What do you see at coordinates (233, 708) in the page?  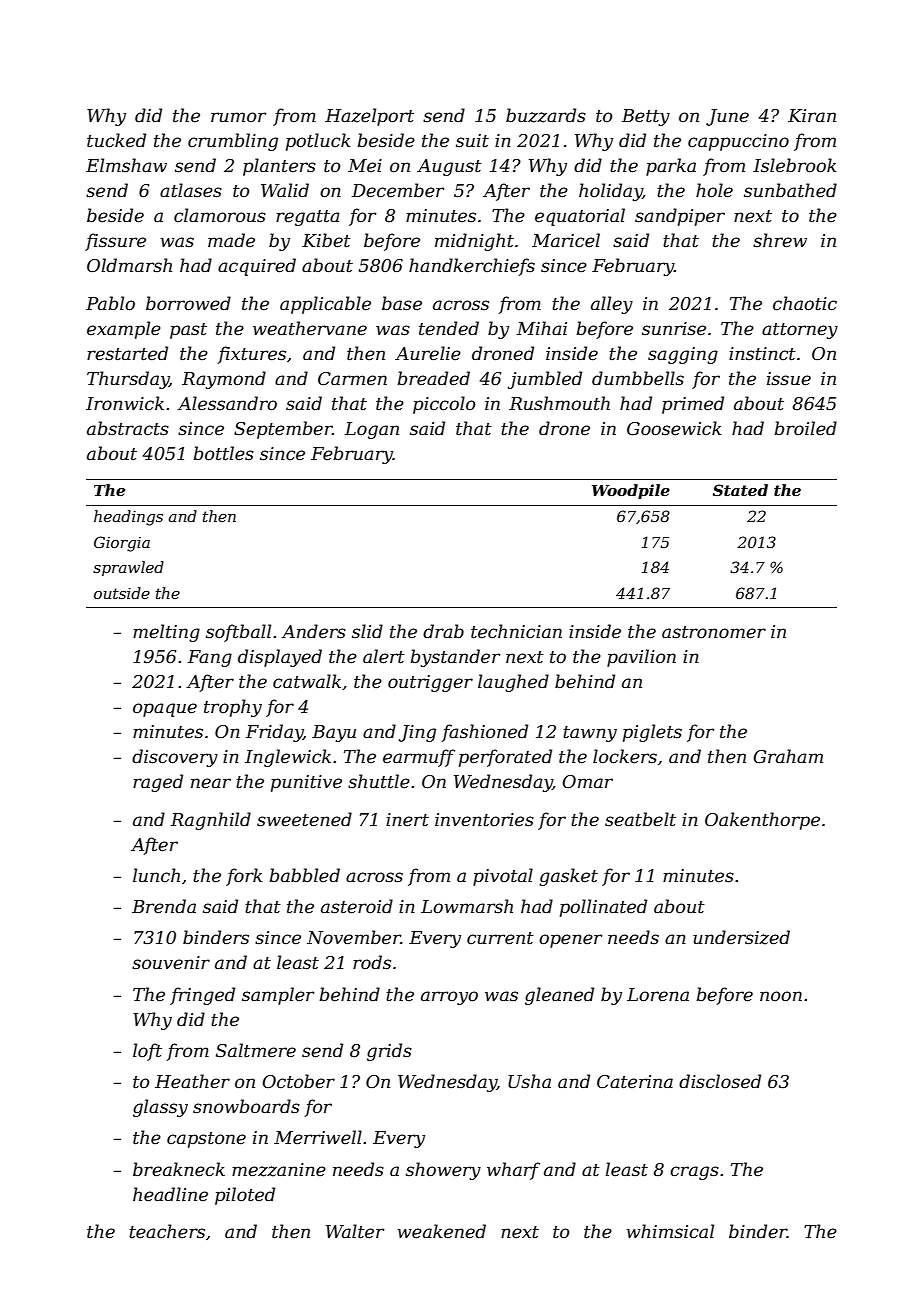 I see `trophy` at bounding box center [233, 708].
